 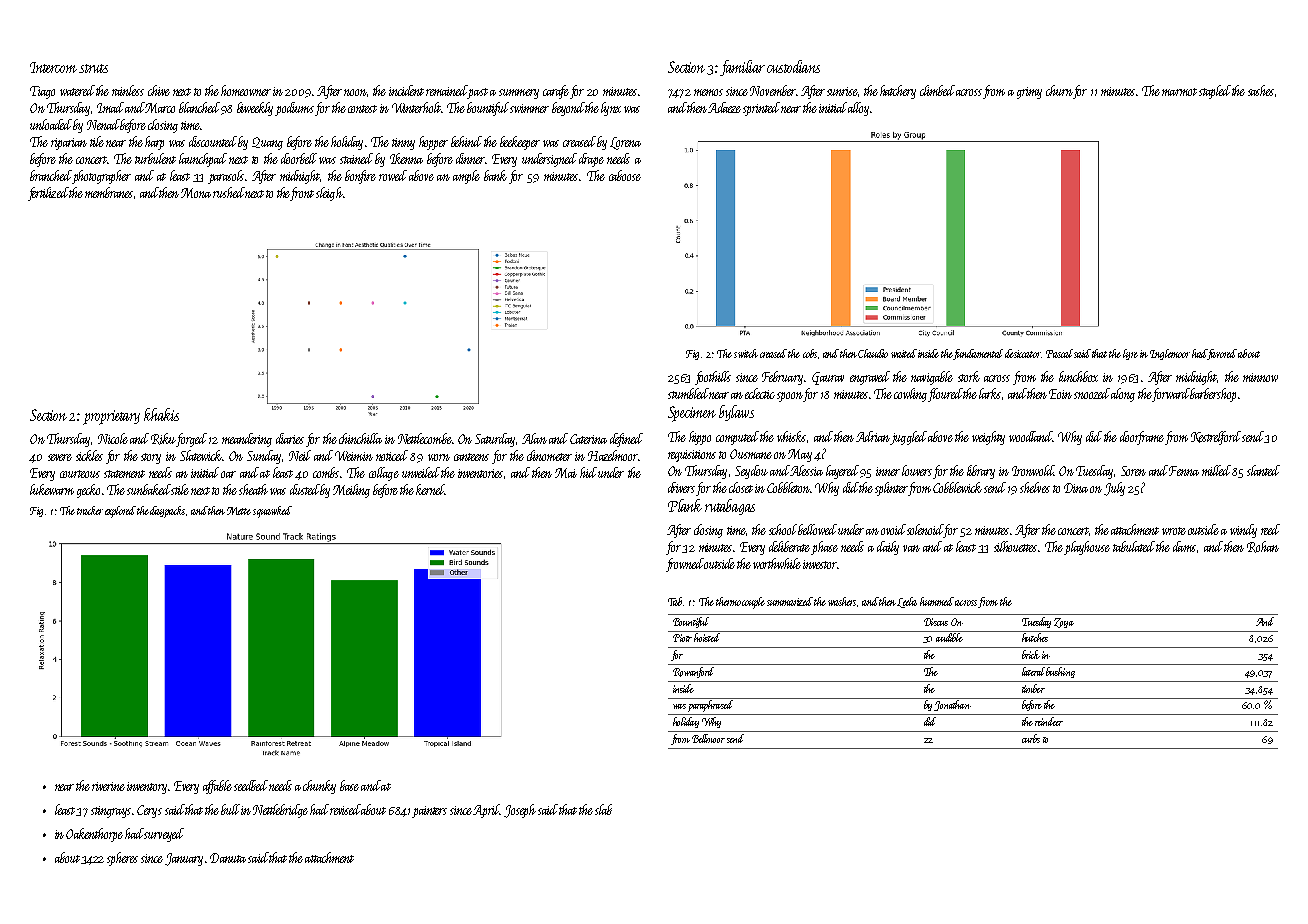 I want to click on Lorena, so click(x=625, y=143).
